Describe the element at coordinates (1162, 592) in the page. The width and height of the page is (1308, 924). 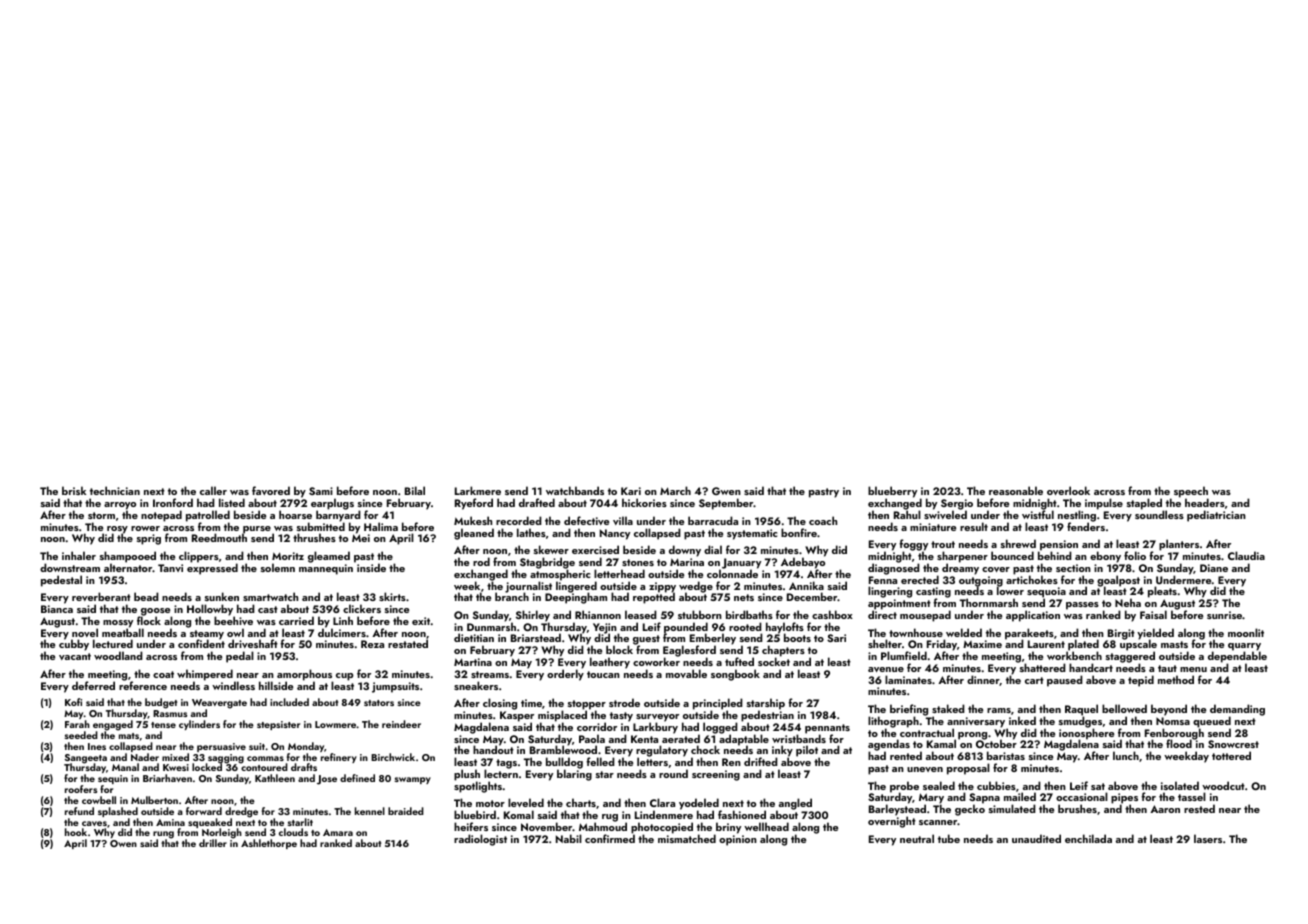
I see `pleats` at that location.
